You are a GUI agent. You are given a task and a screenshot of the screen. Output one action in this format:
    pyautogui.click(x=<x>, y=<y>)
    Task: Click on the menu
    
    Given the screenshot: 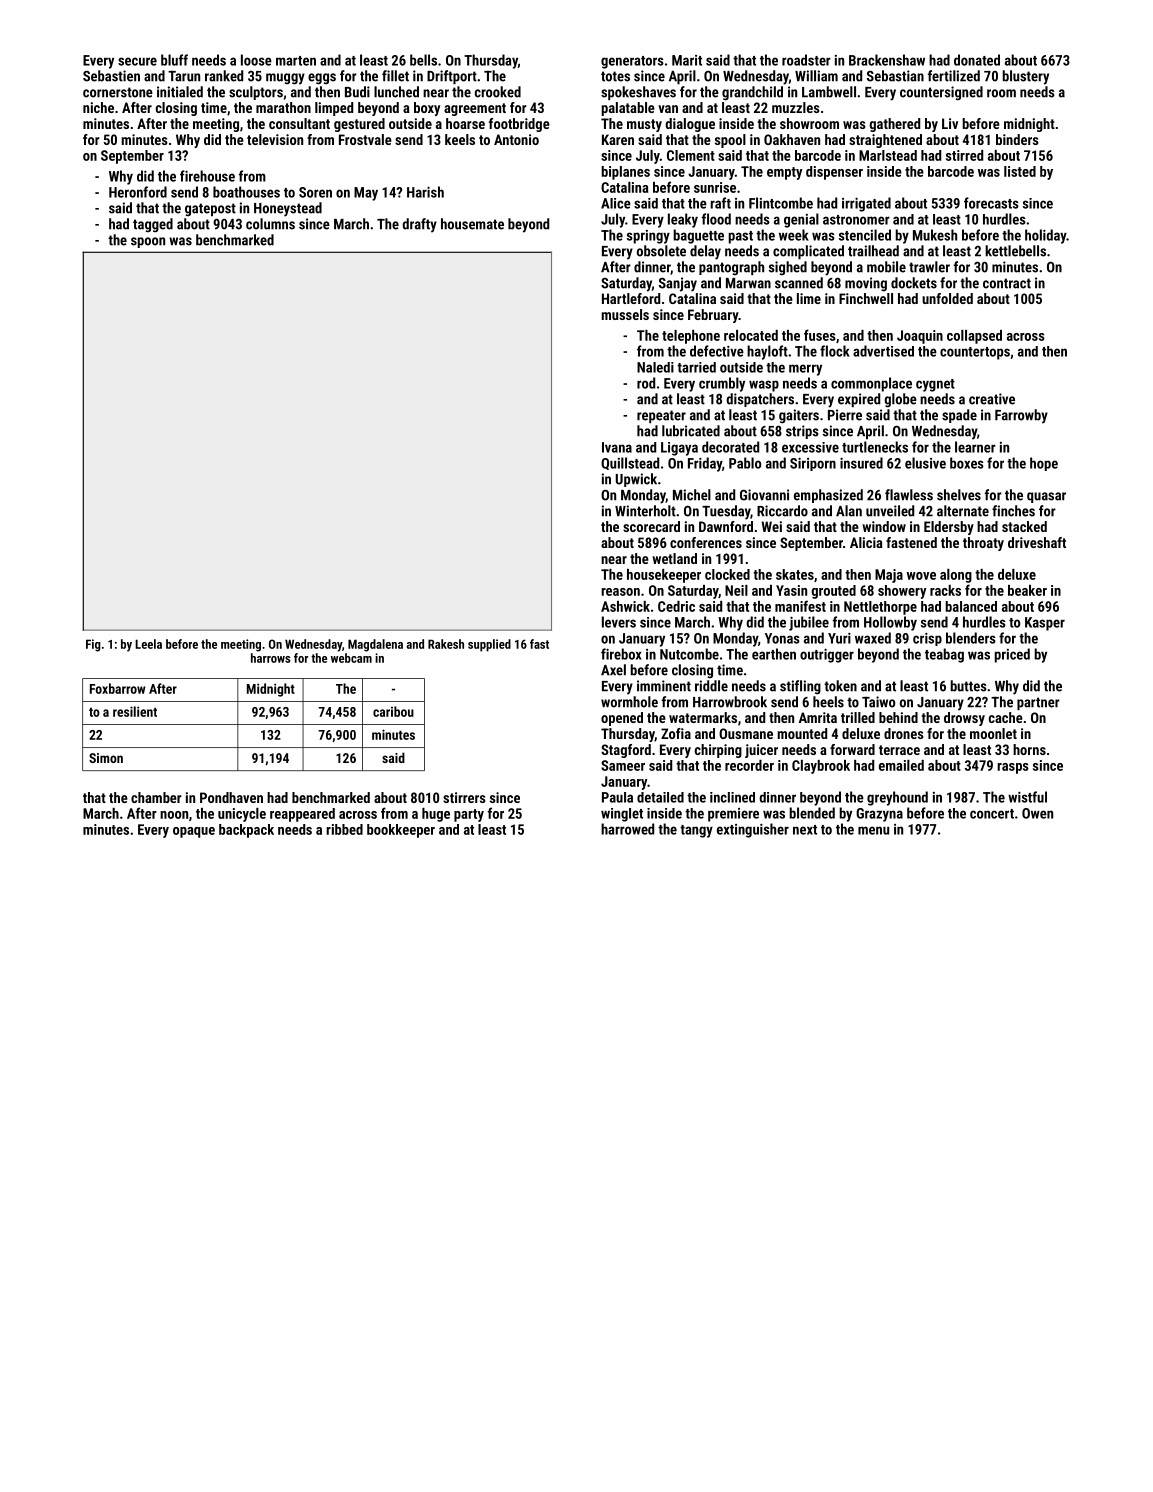 What is the action you would take?
    pyautogui.click(x=873, y=830)
